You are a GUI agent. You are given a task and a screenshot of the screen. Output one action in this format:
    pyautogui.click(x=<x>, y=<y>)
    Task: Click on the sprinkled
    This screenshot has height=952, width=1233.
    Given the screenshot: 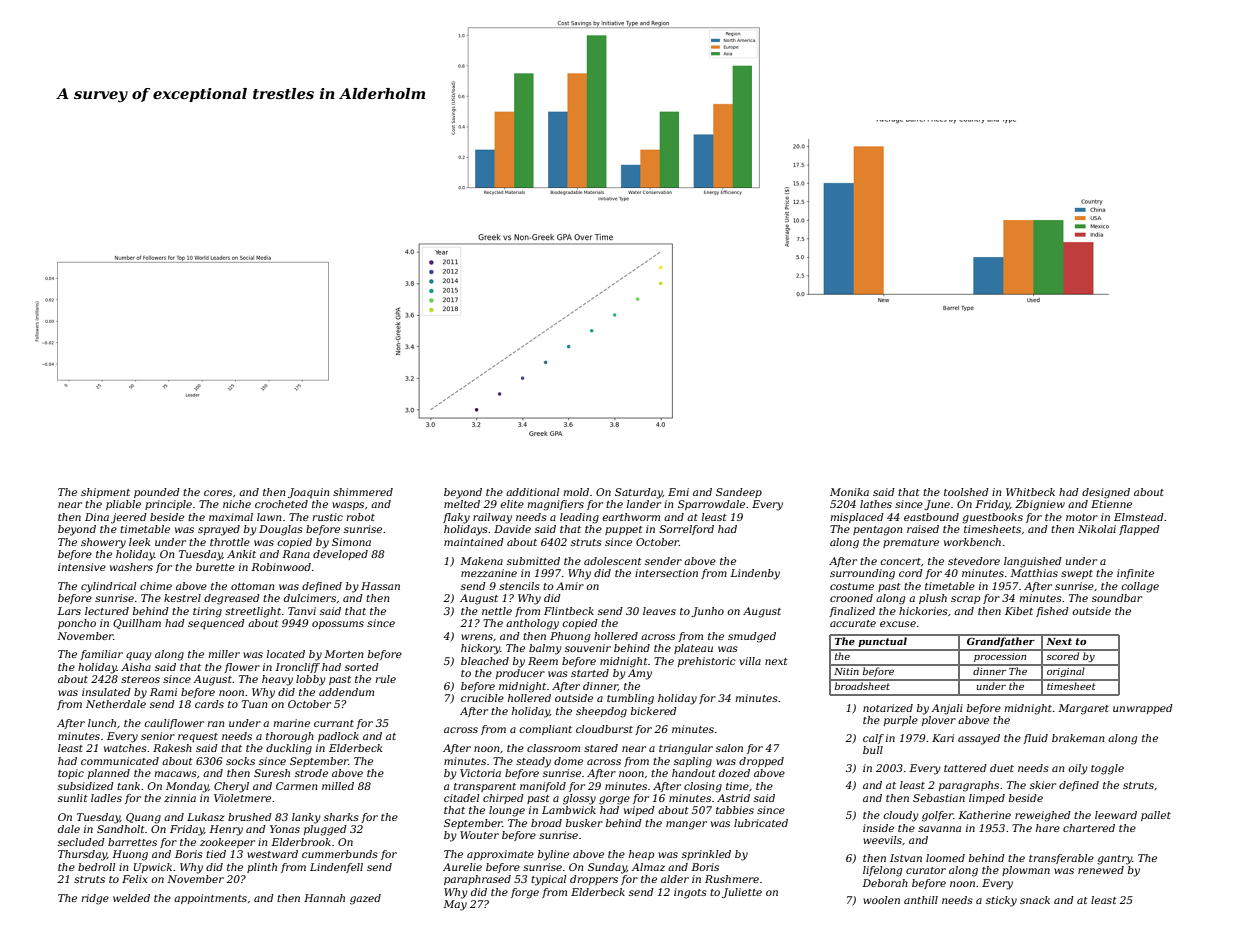 What is the action you would take?
    pyautogui.click(x=706, y=855)
